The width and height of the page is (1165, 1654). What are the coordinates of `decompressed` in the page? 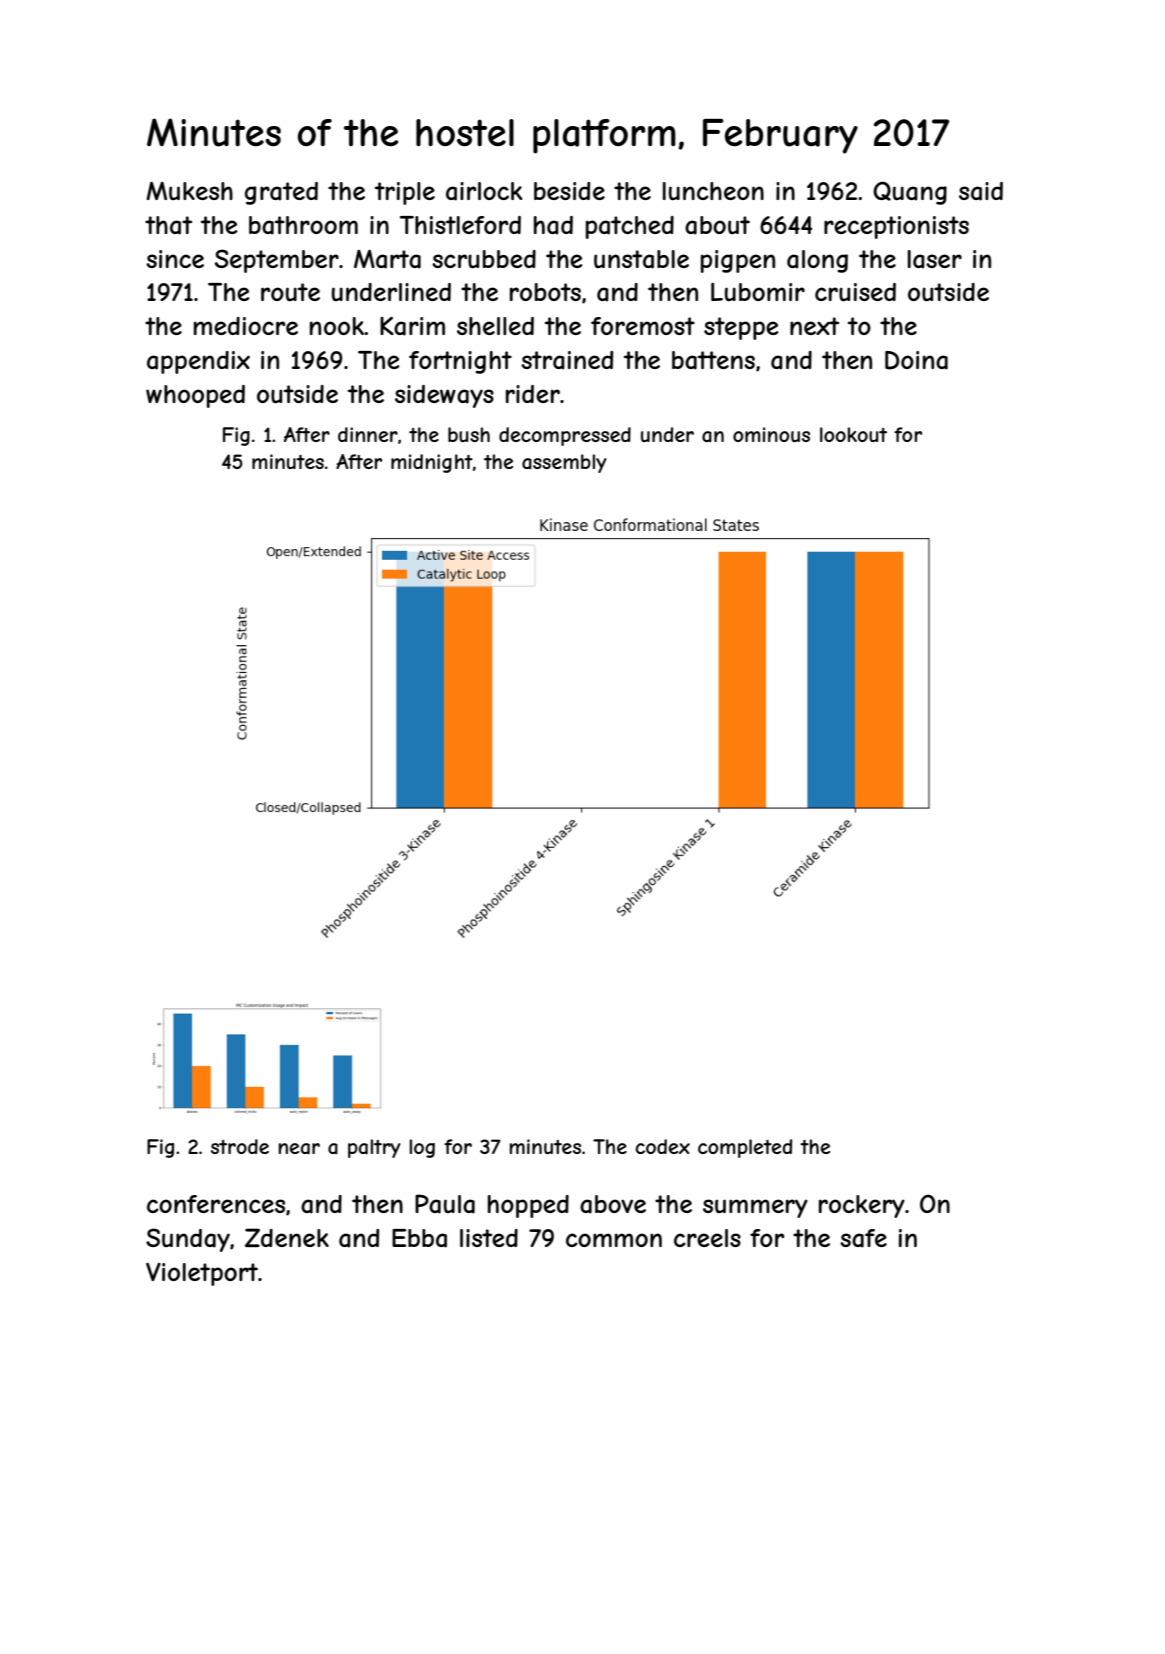 It's located at (565, 436).
